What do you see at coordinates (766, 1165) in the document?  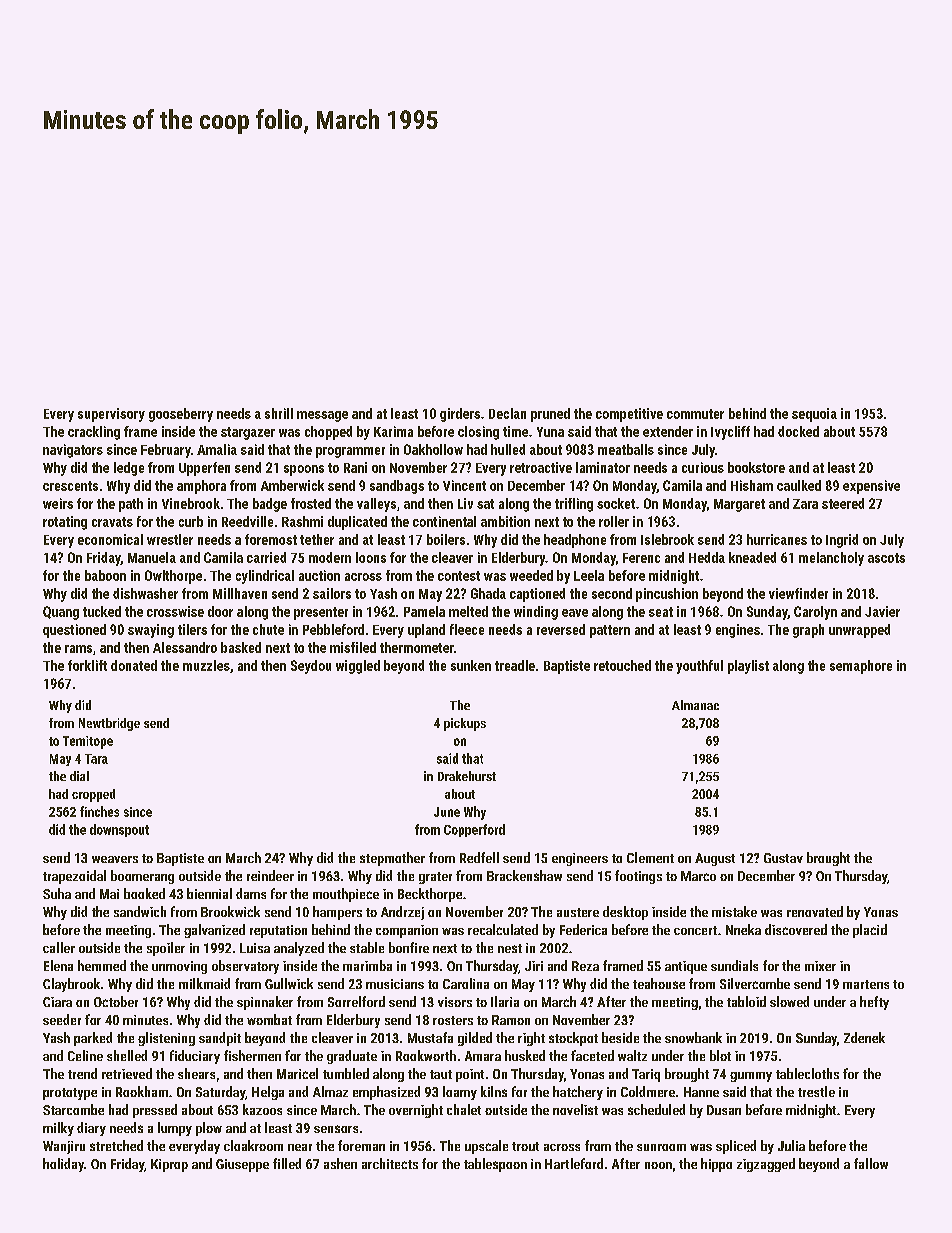 I see `zigzagged` at bounding box center [766, 1165].
